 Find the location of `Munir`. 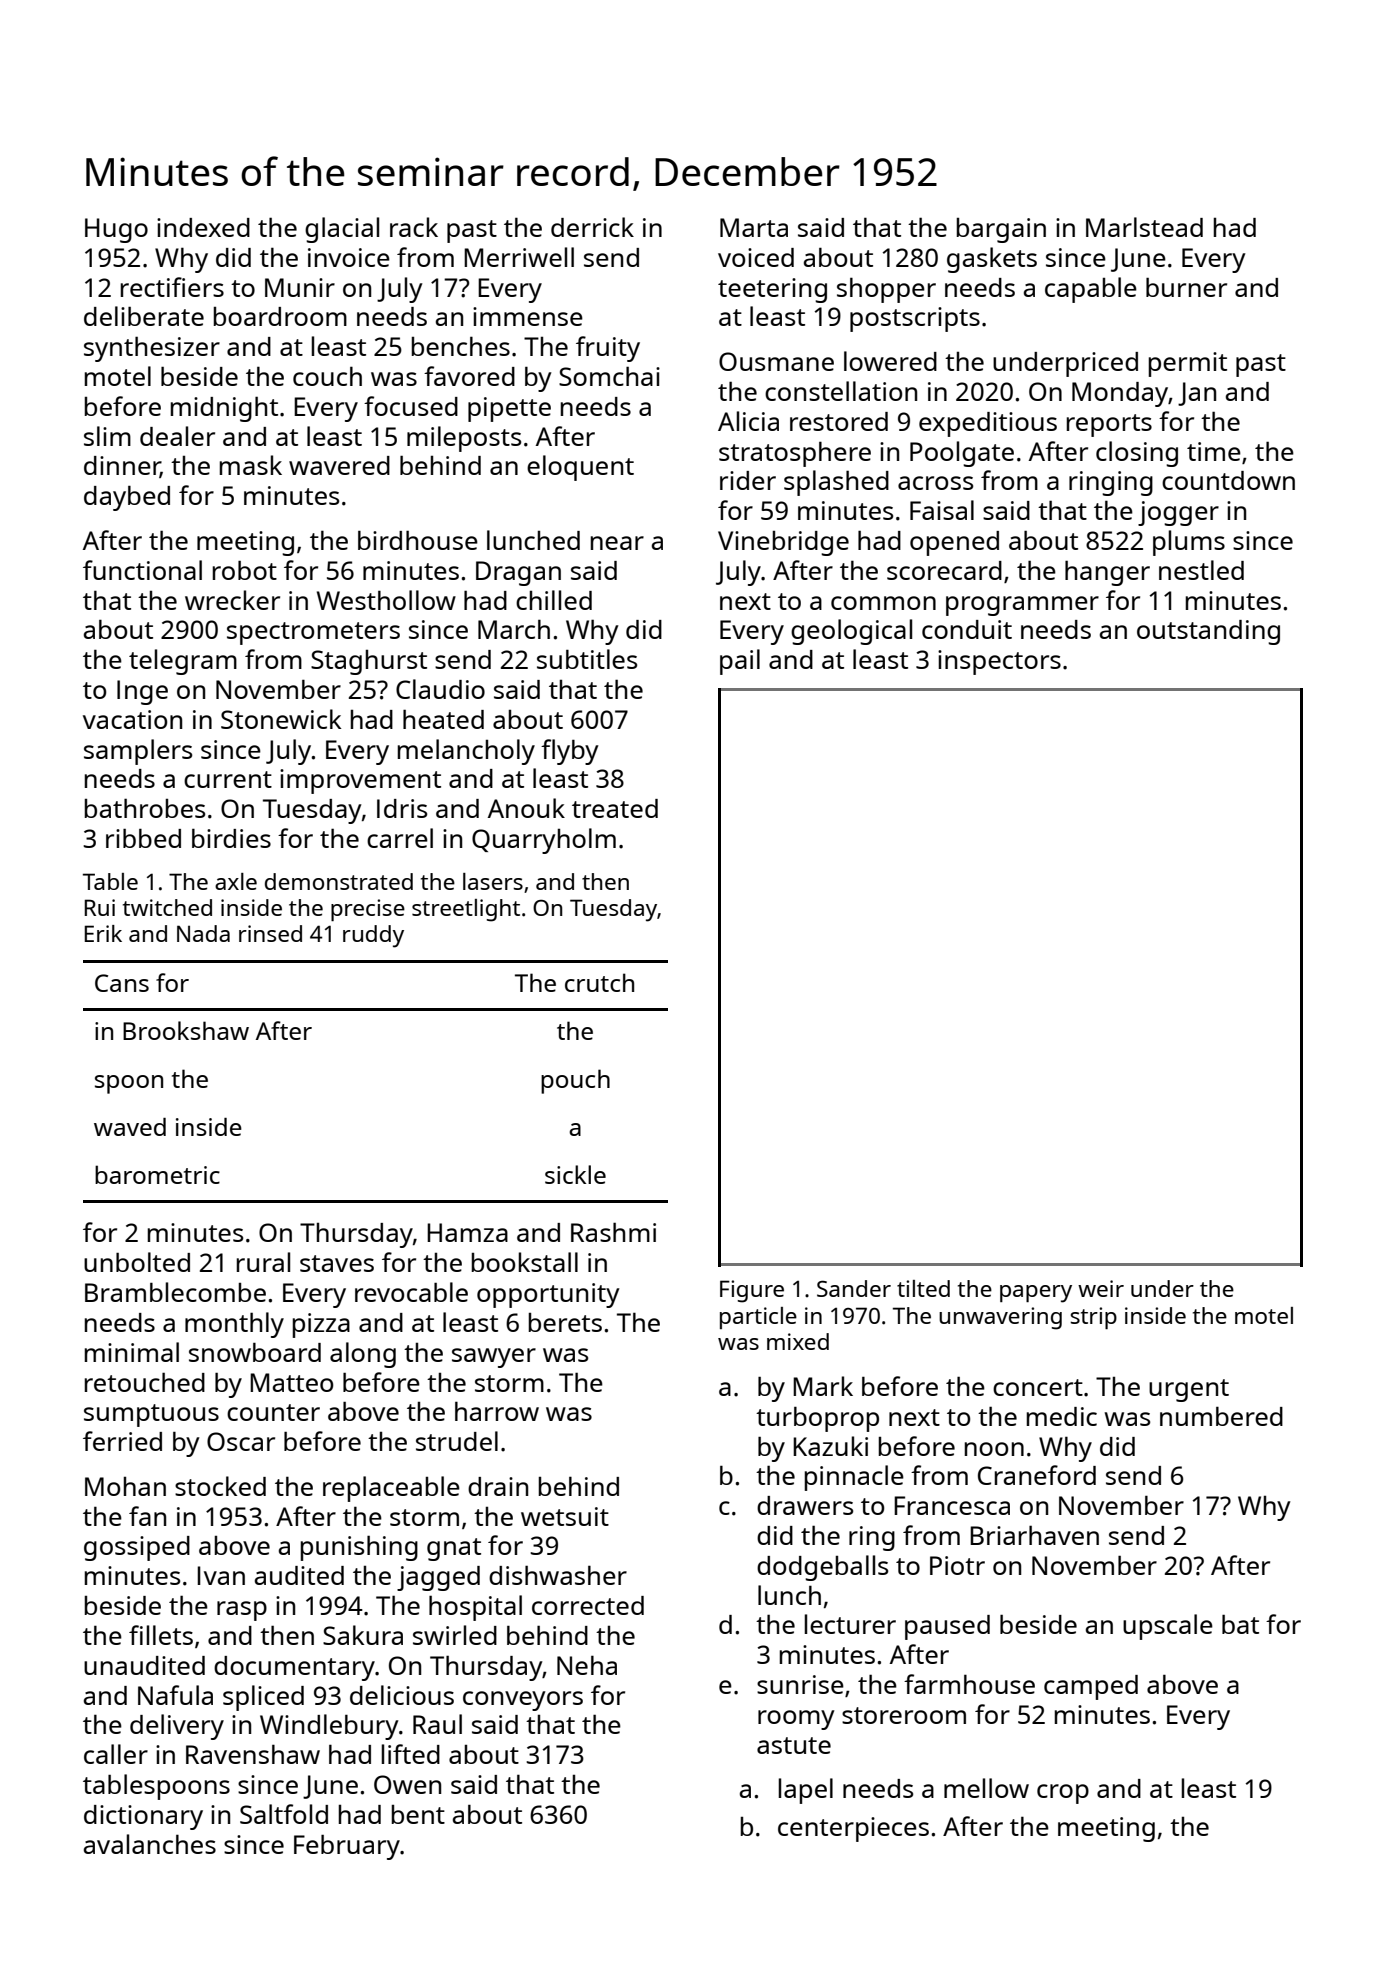

Munir is located at coordinates (300, 287).
